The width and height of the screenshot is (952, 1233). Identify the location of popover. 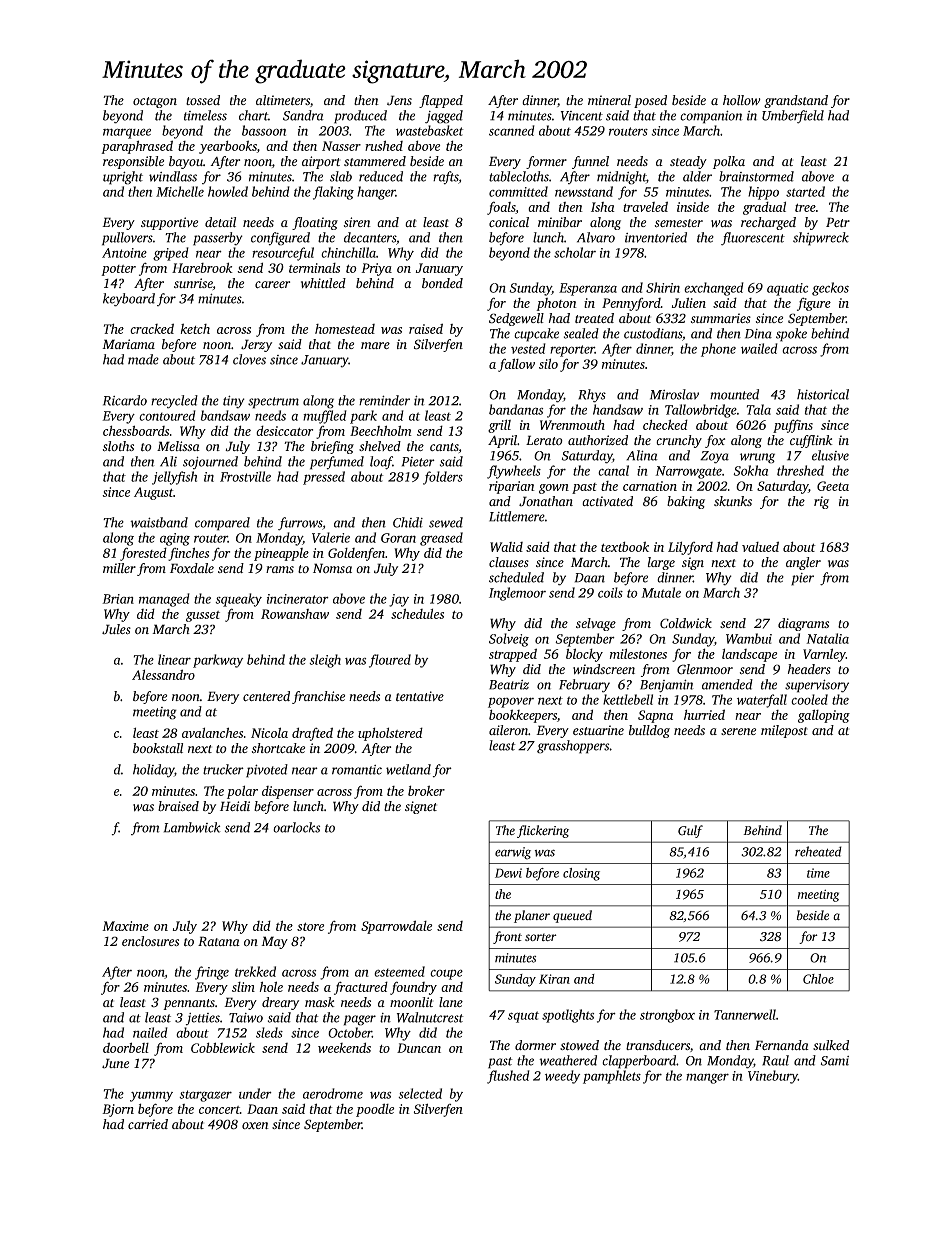
(511, 702).
